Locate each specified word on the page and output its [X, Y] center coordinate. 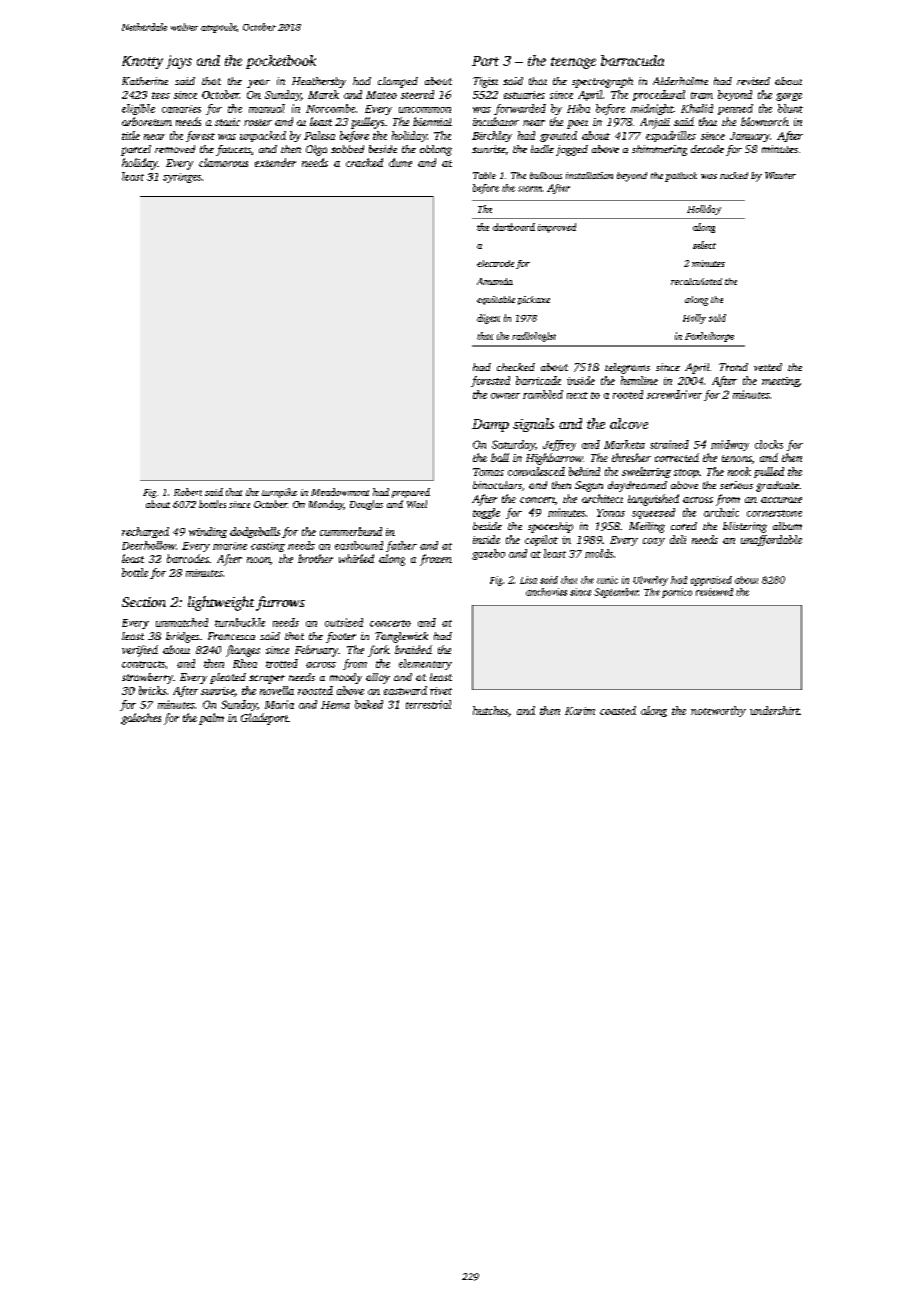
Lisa [528, 580]
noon [258, 560]
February [316, 651]
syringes [182, 178]
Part [485, 61]
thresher [631, 457]
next [577, 395]
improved [557, 228]
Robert [188, 492]
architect [602, 498]
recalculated [696, 281]
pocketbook [281, 62]
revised [753, 81]
